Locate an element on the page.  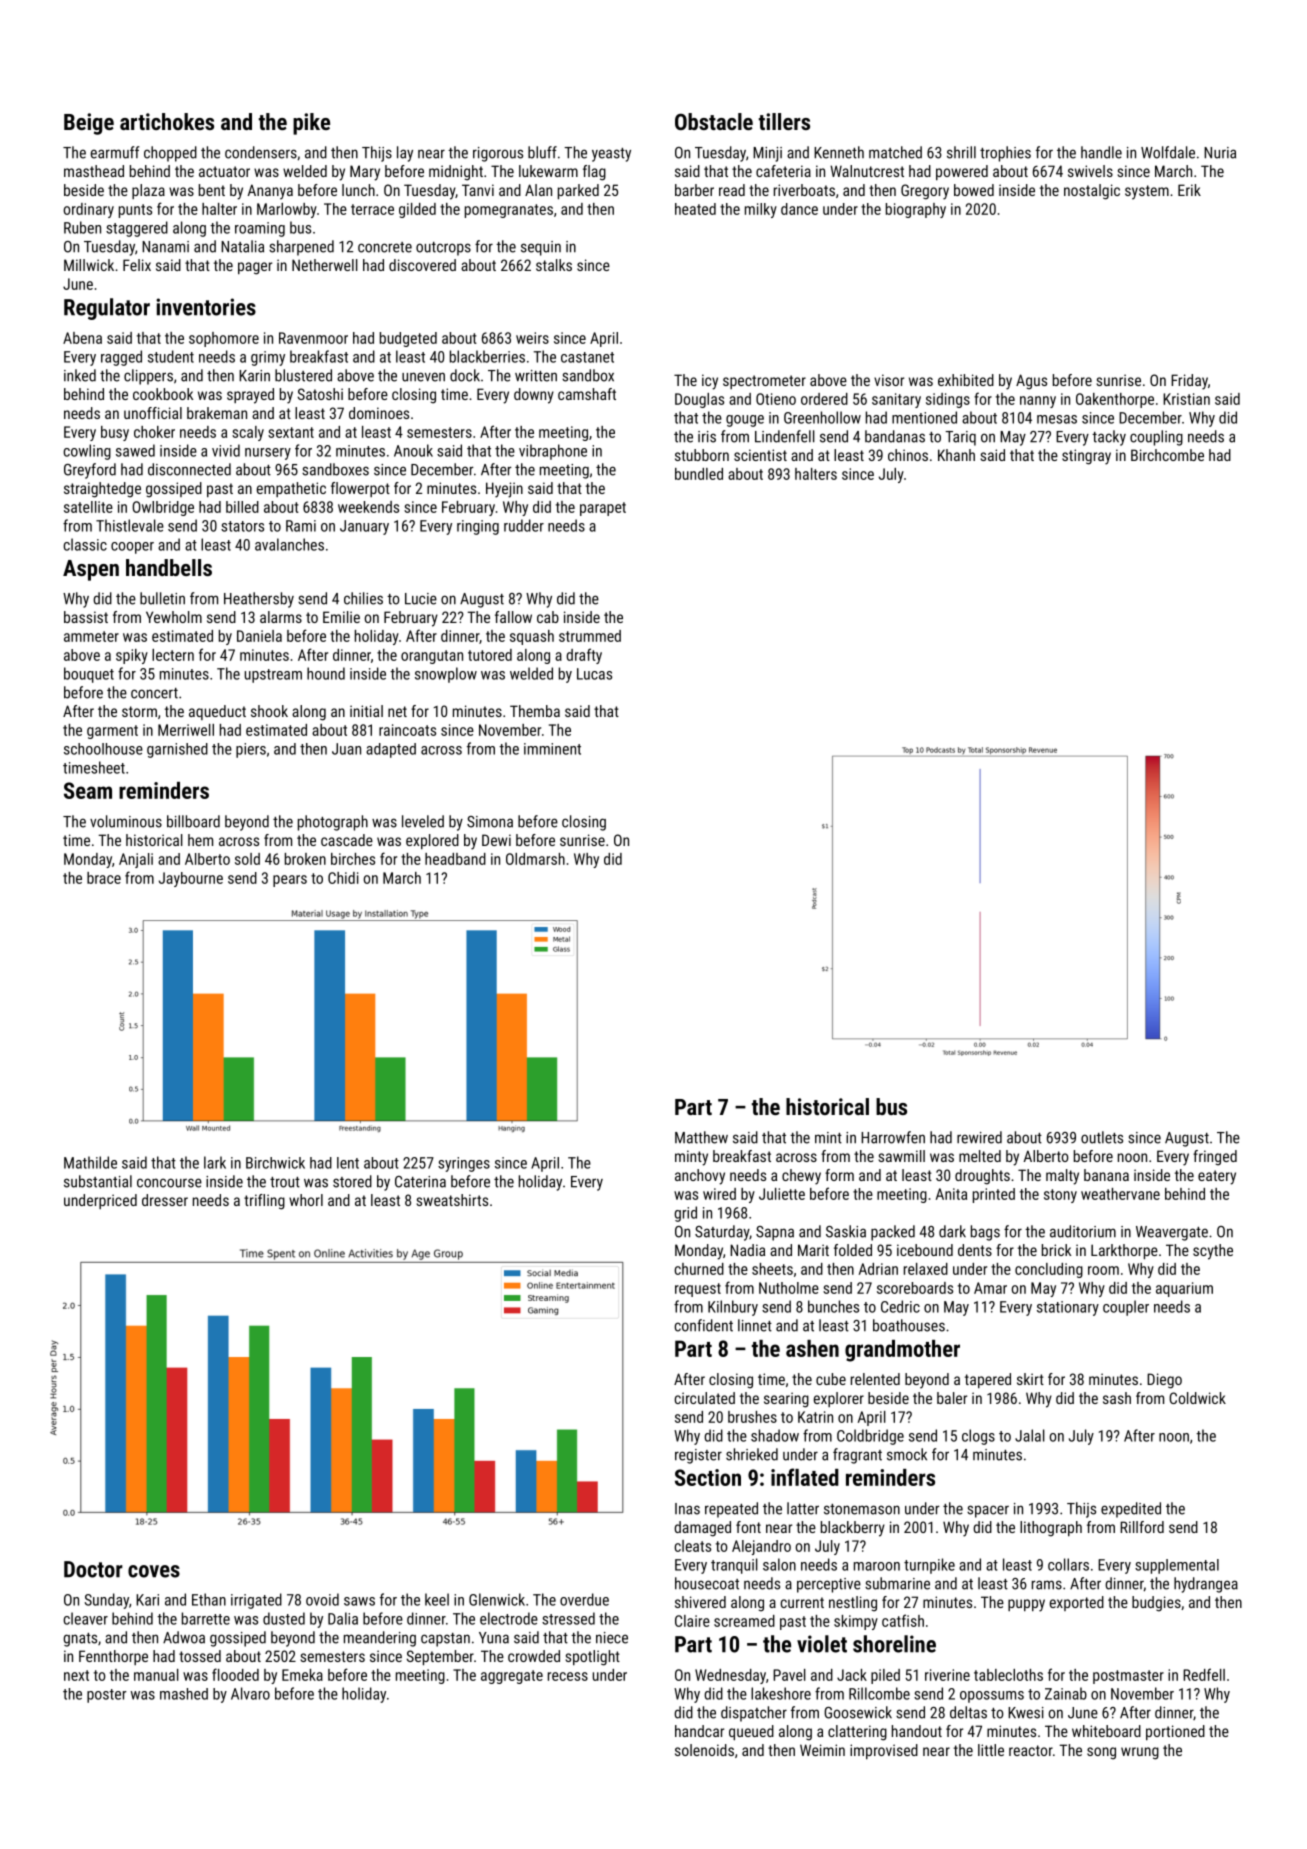
stingray is located at coordinates (1086, 457).
